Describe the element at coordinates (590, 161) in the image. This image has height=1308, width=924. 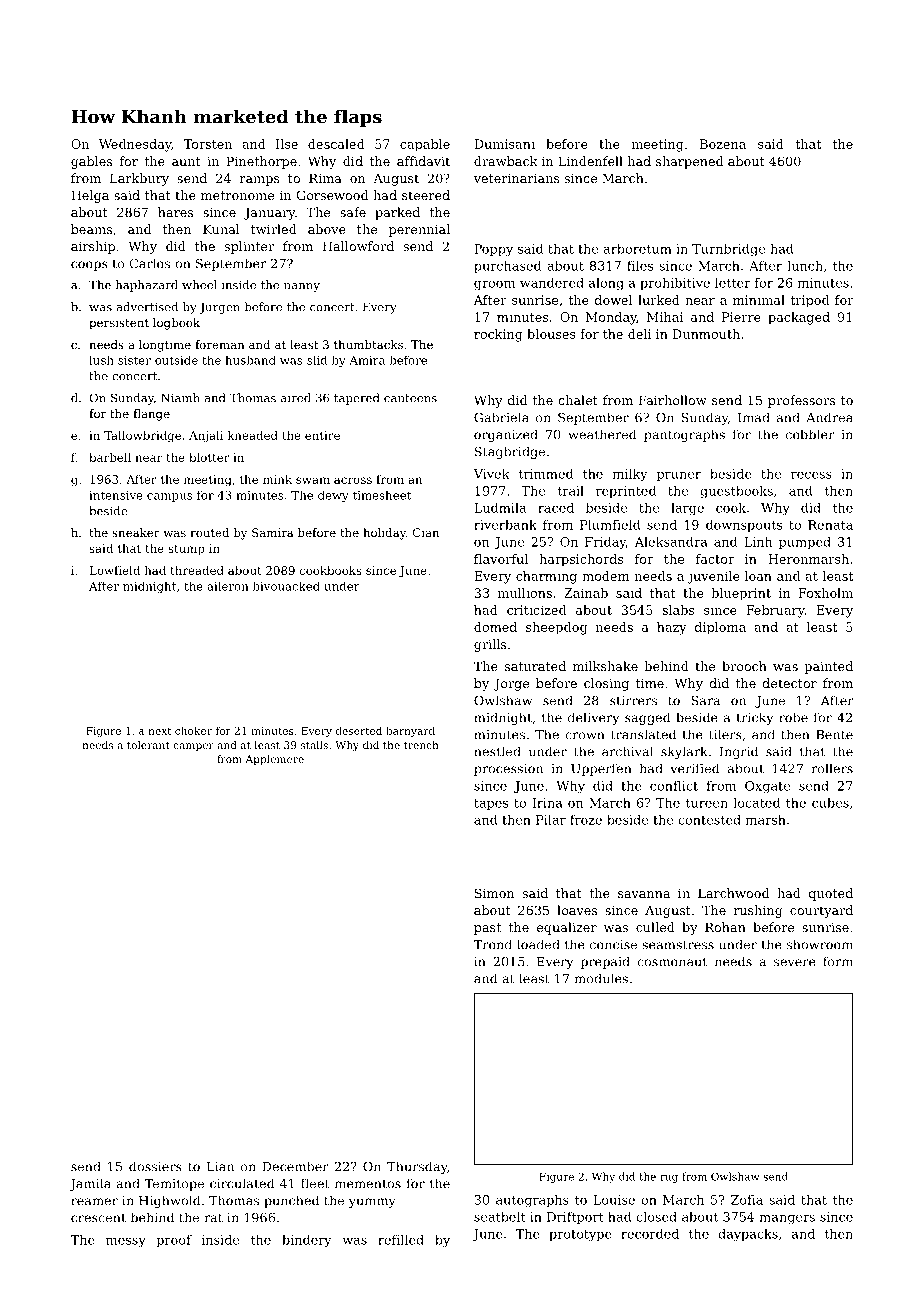
I see `Lindenfell` at that location.
